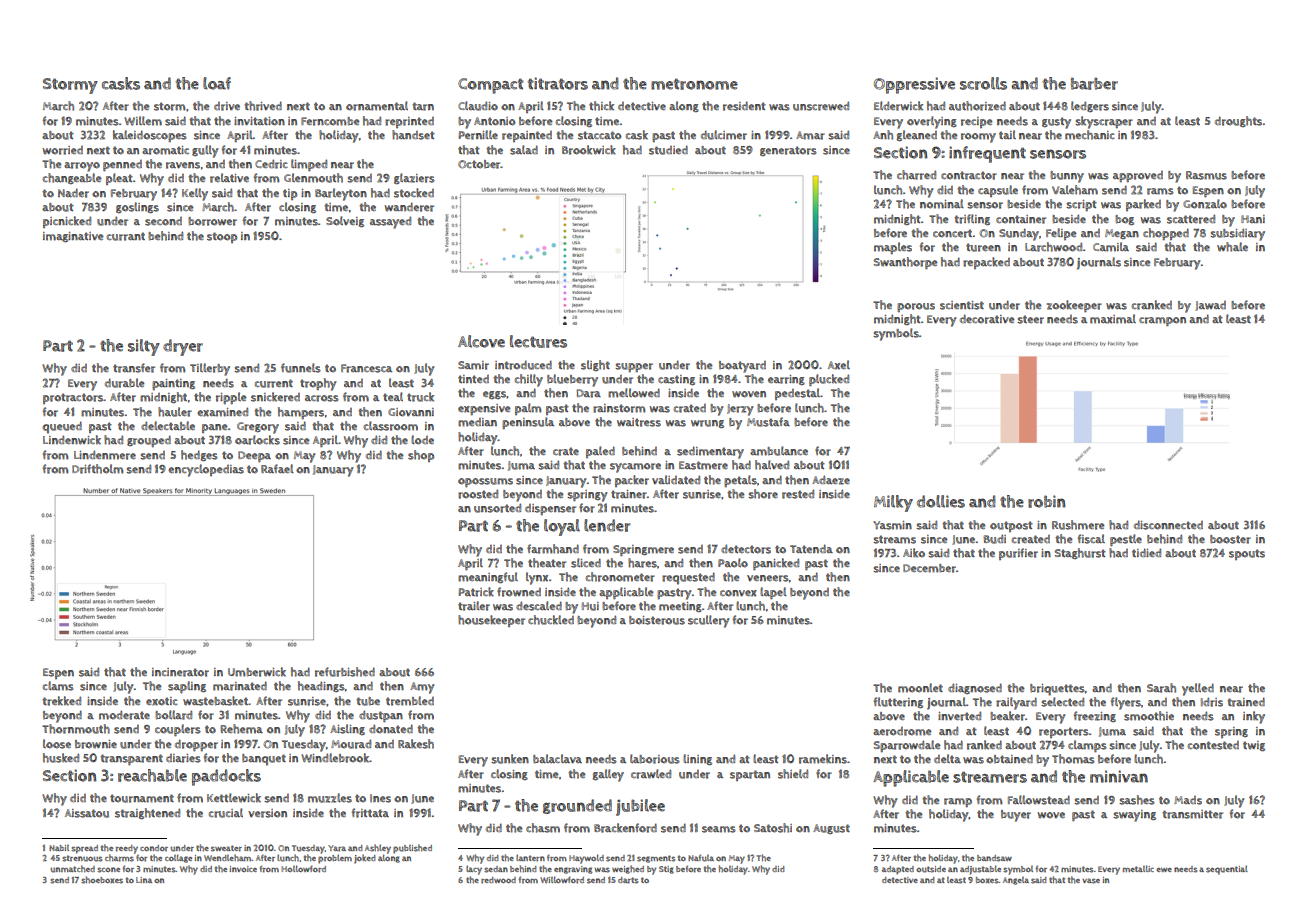 Image resolution: width=1308 pixels, height=924 pixels. I want to click on redwood, so click(498, 880).
